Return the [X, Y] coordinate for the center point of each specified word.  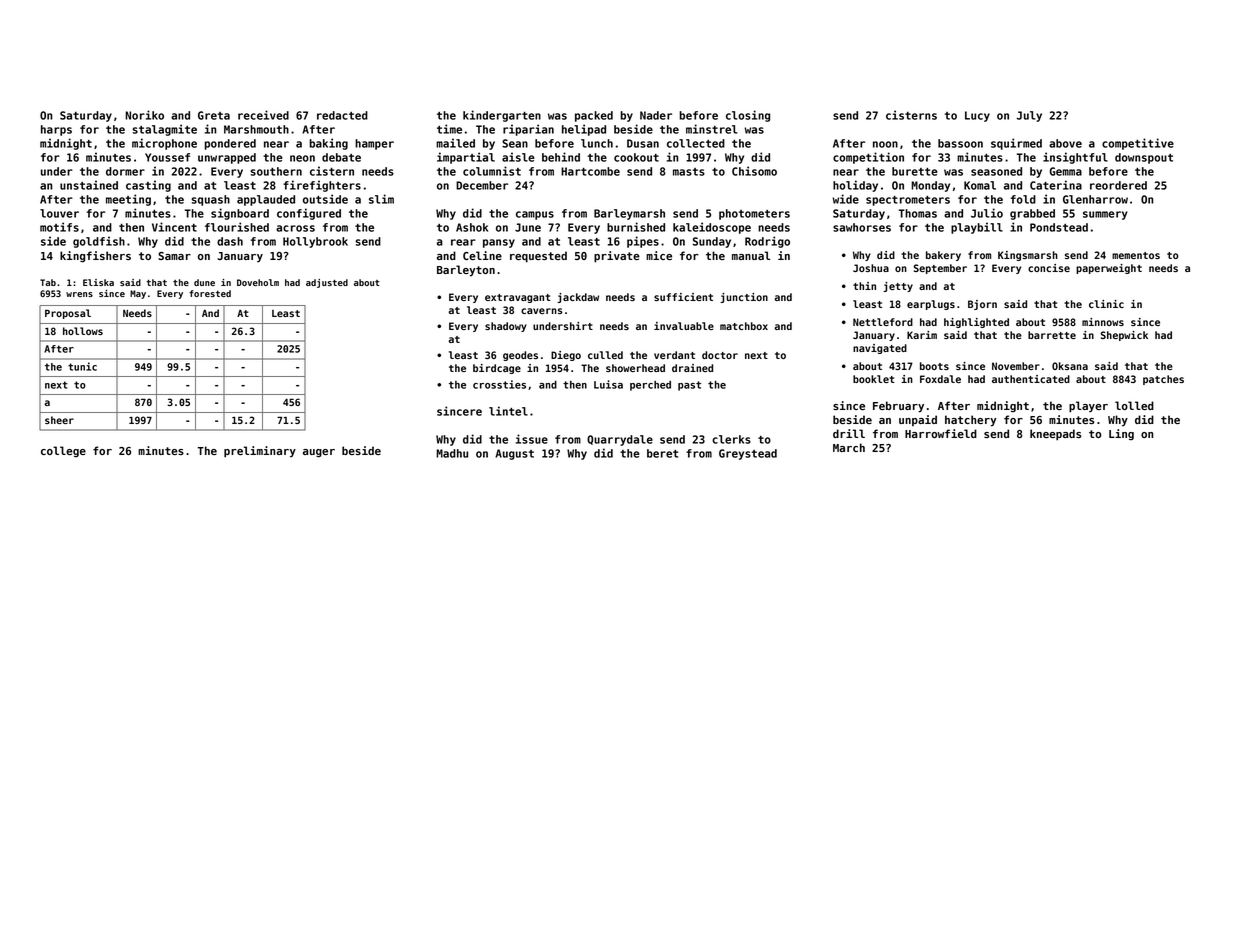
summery [1105, 215]
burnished [636, 227]
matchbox [744, 326]
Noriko [144, 115]
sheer [59, 420]
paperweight [1109, 269]
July [1029, 116]
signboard [240, 214]
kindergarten [502, 116]
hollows [83, 331]
